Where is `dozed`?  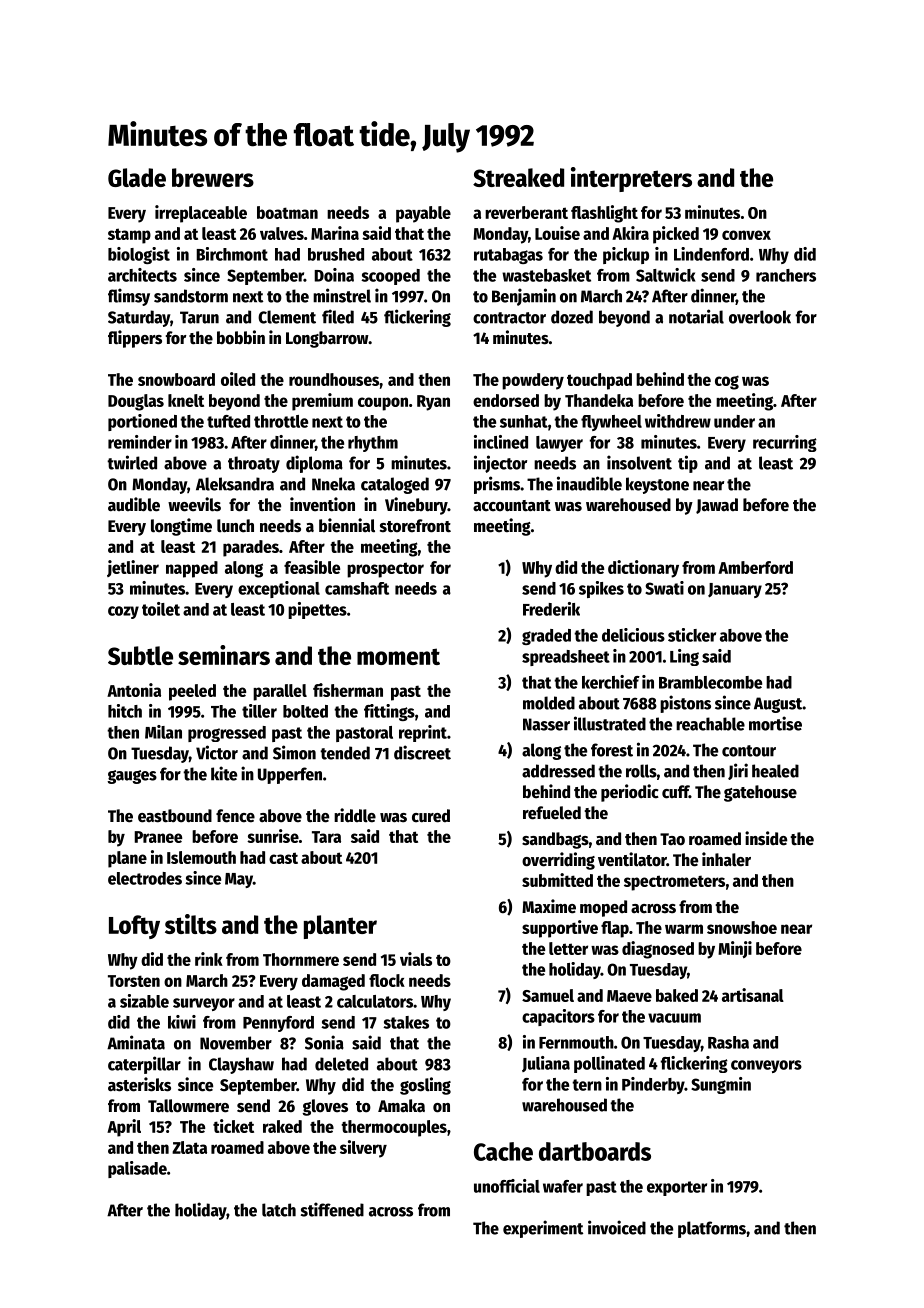
dozed is located at coordinates (572, 317).
